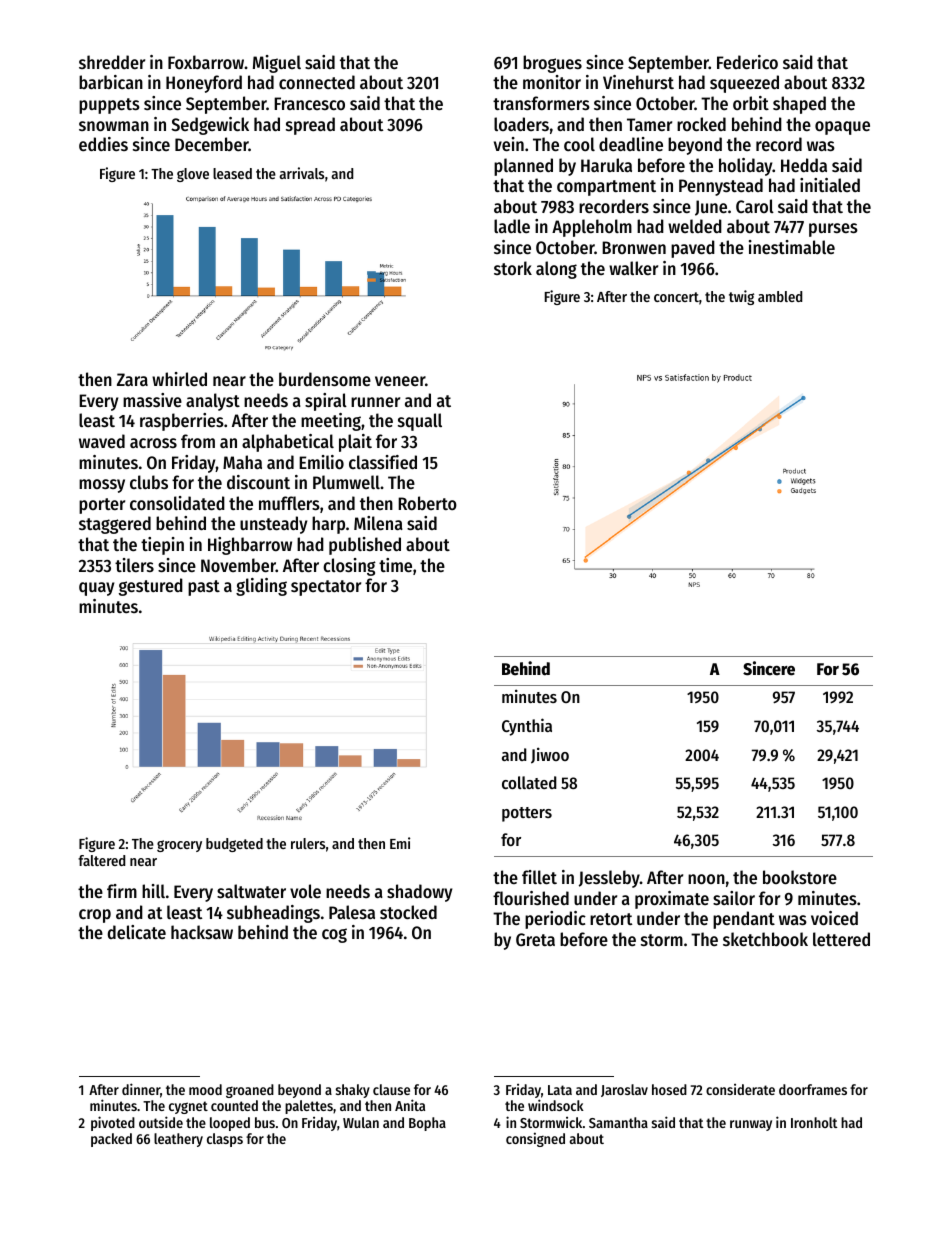  I want to click on burdensome, so click(325, 379).
